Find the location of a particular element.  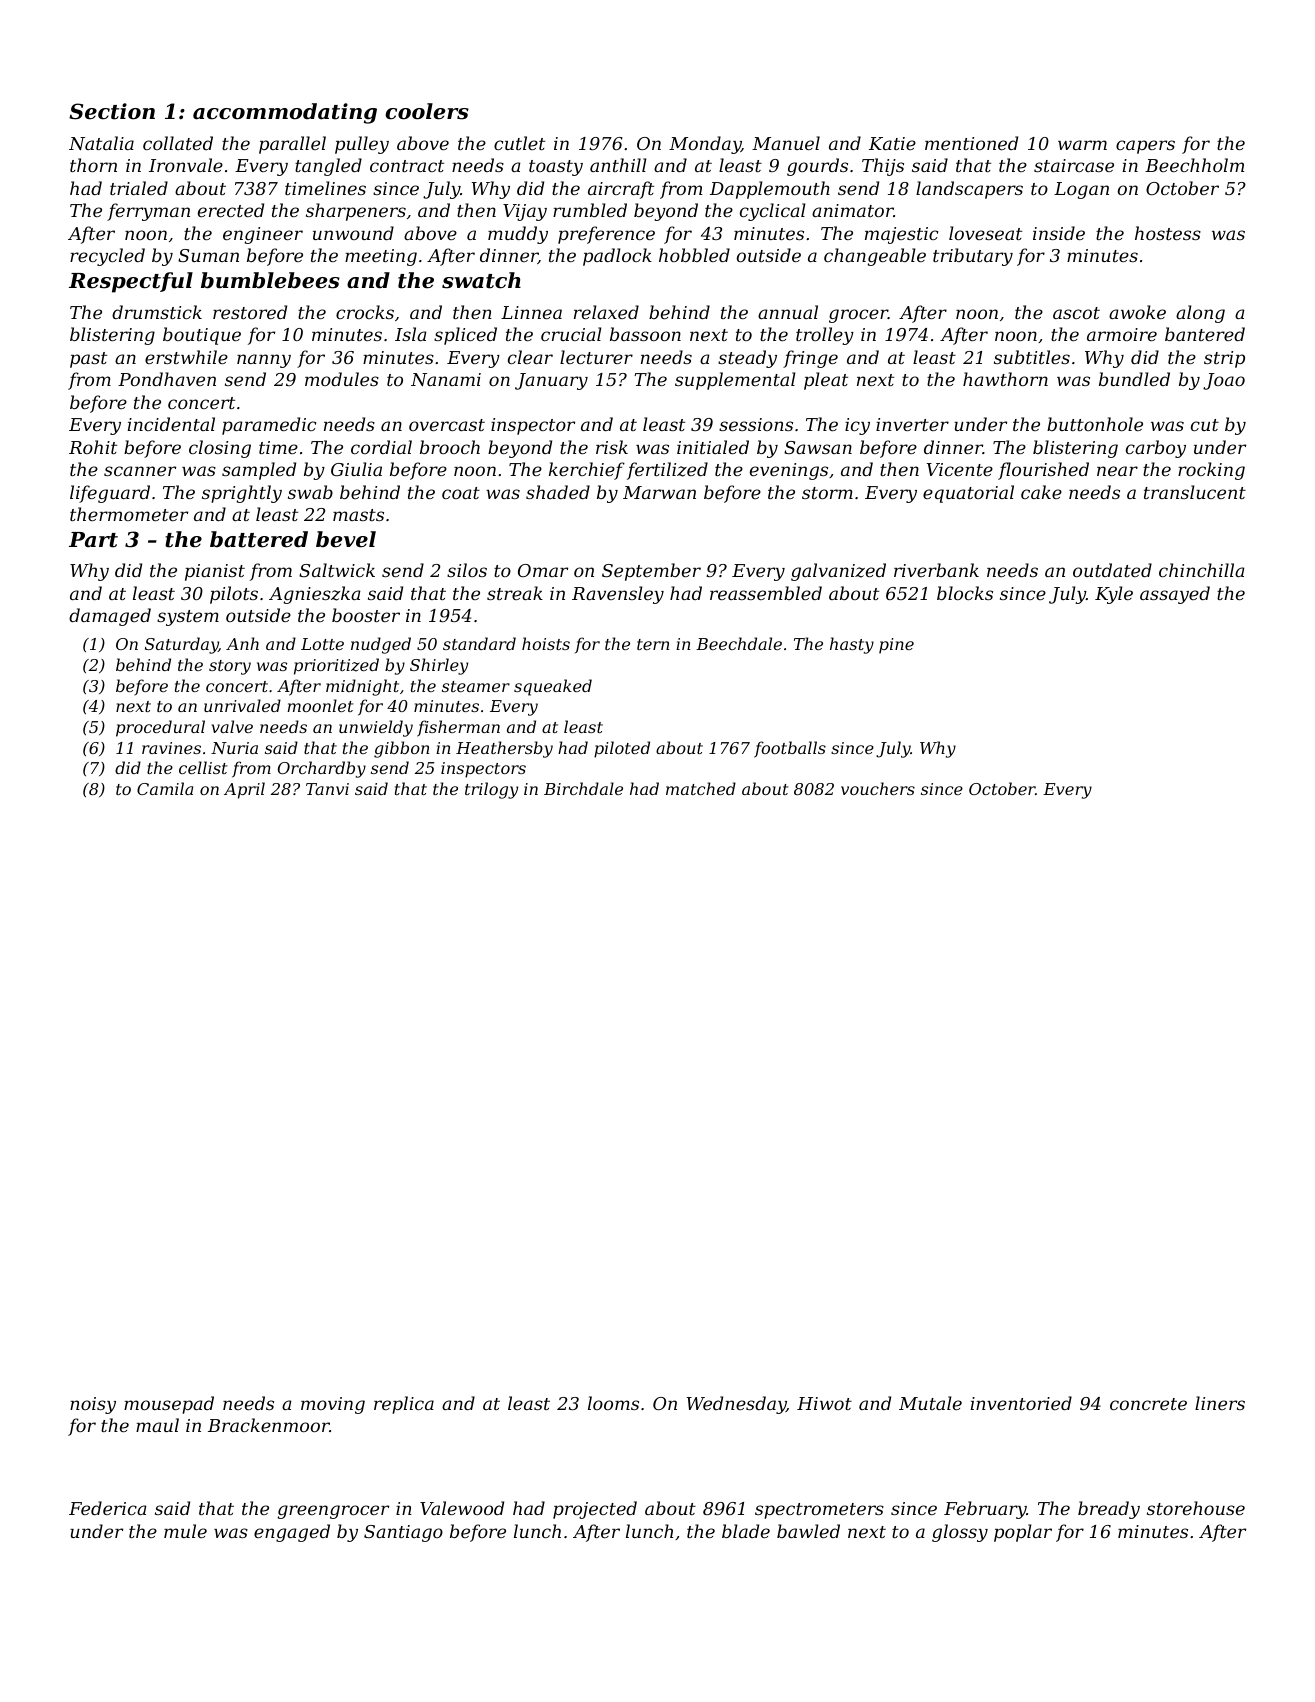

inventoried is located at coordinates (1021, 1403).
